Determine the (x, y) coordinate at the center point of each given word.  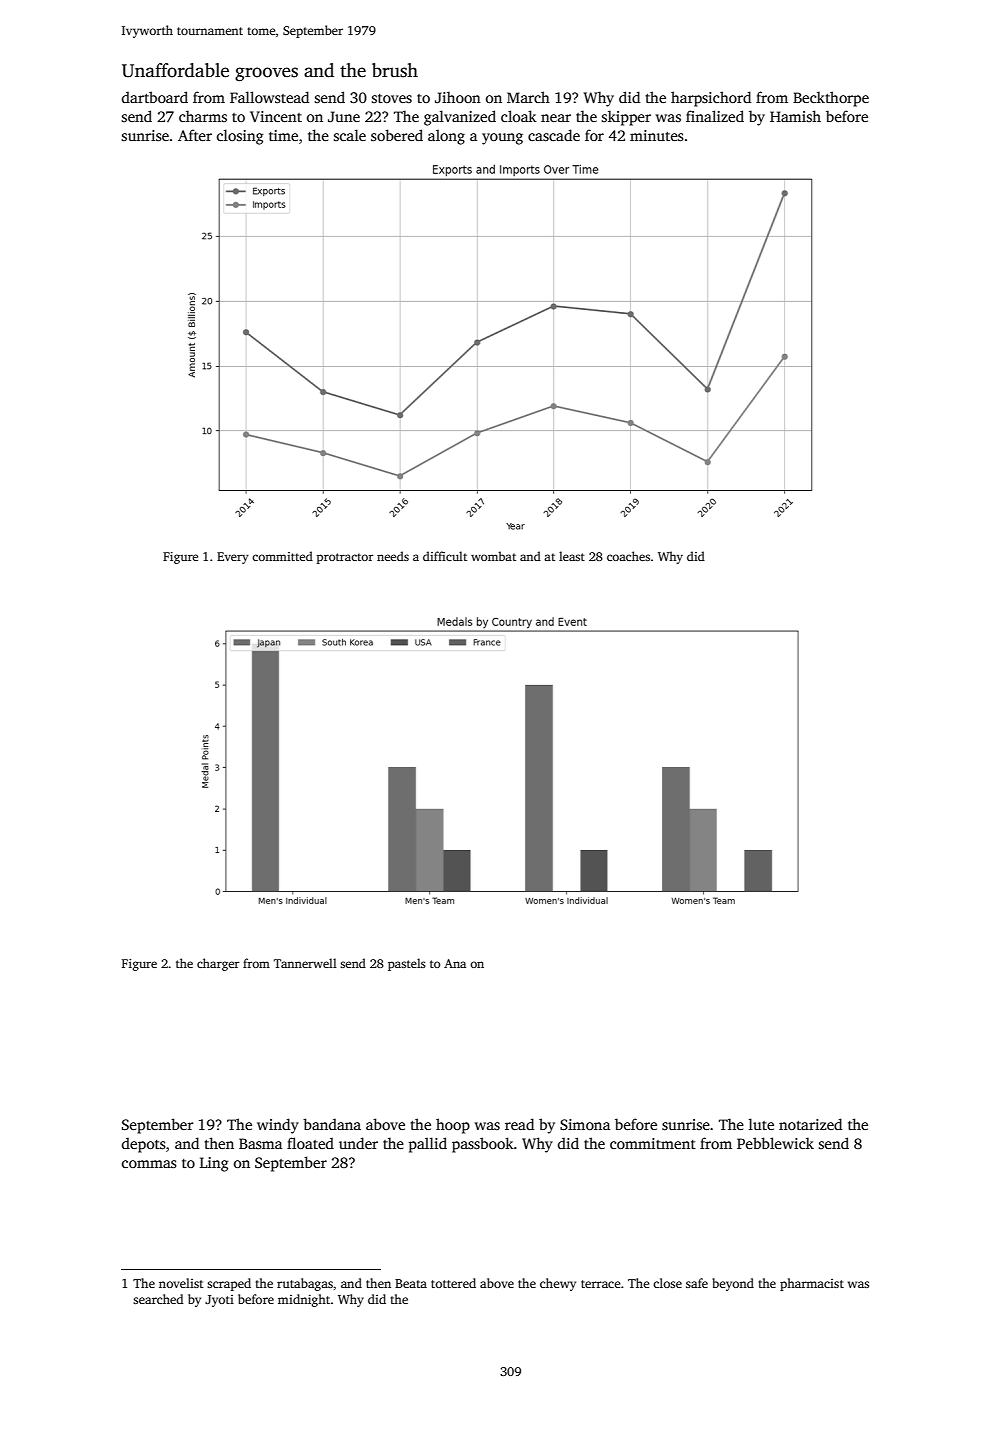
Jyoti (219, 1301)
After (195, 135)
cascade (554, 135)
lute (761, 1124)
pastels (407, 964)
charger (218, 964)
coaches (628, 556)
